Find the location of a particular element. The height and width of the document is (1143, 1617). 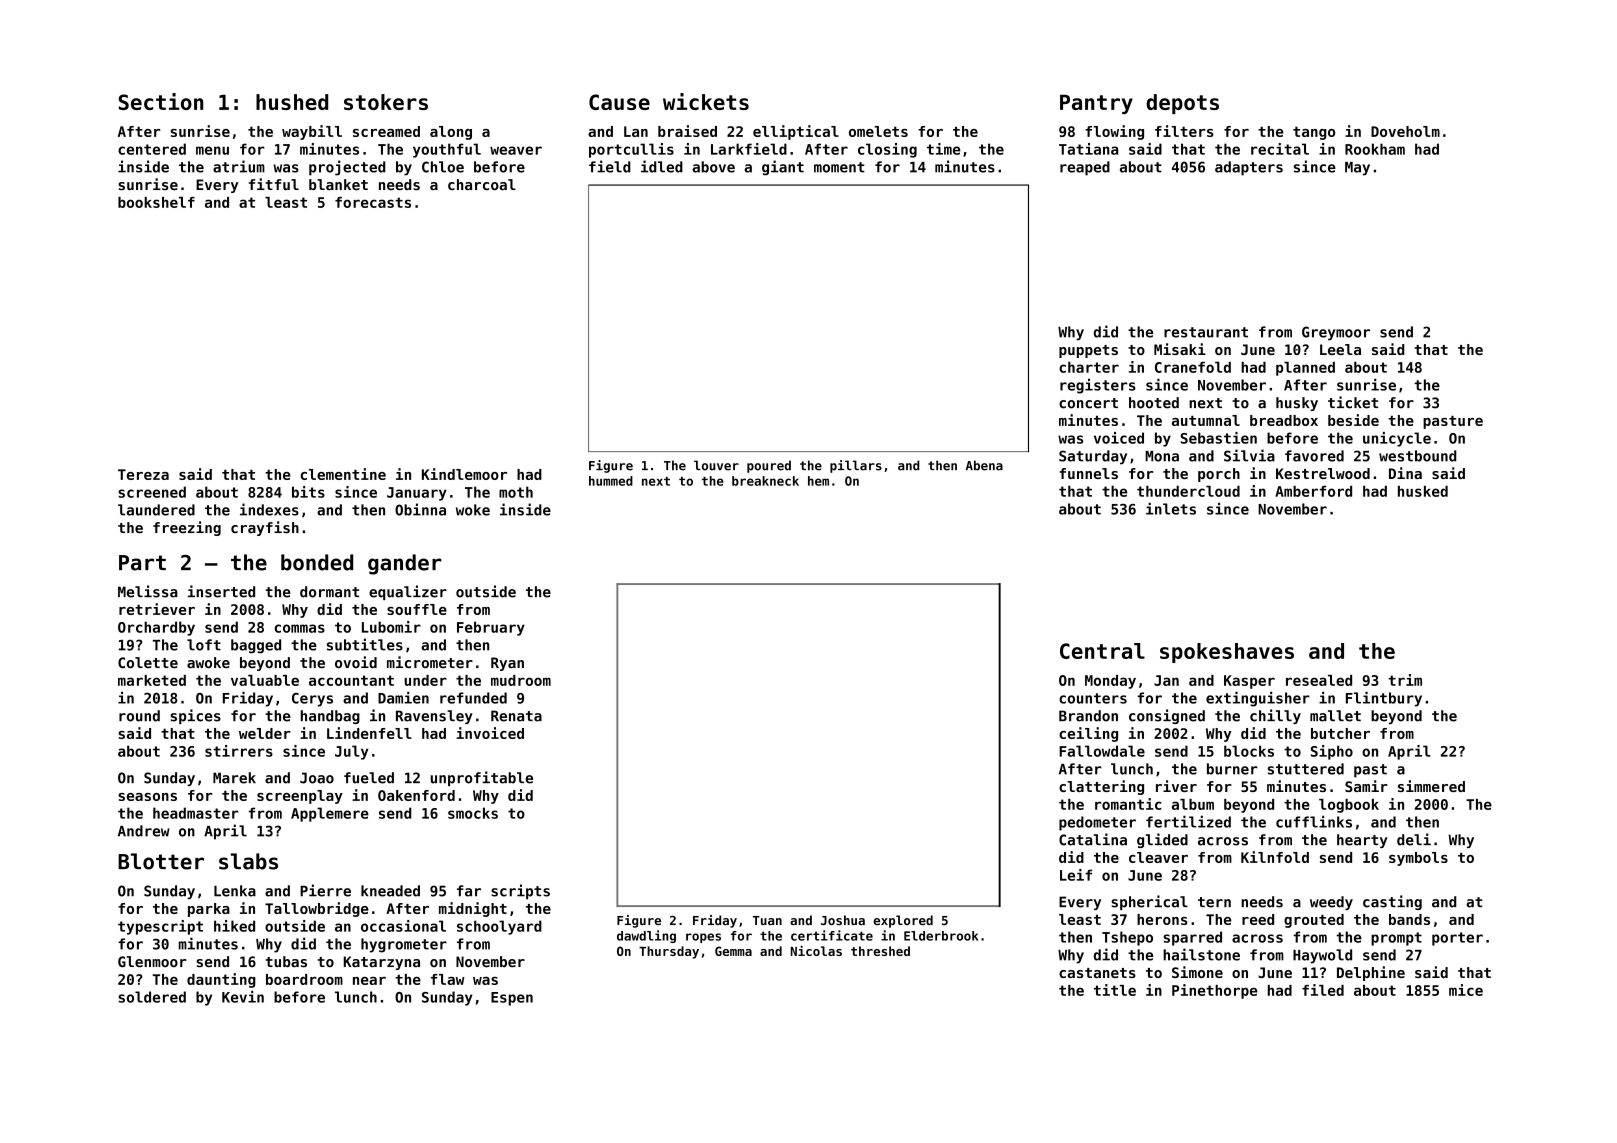

midnight is located at coordinates (473, 909).
